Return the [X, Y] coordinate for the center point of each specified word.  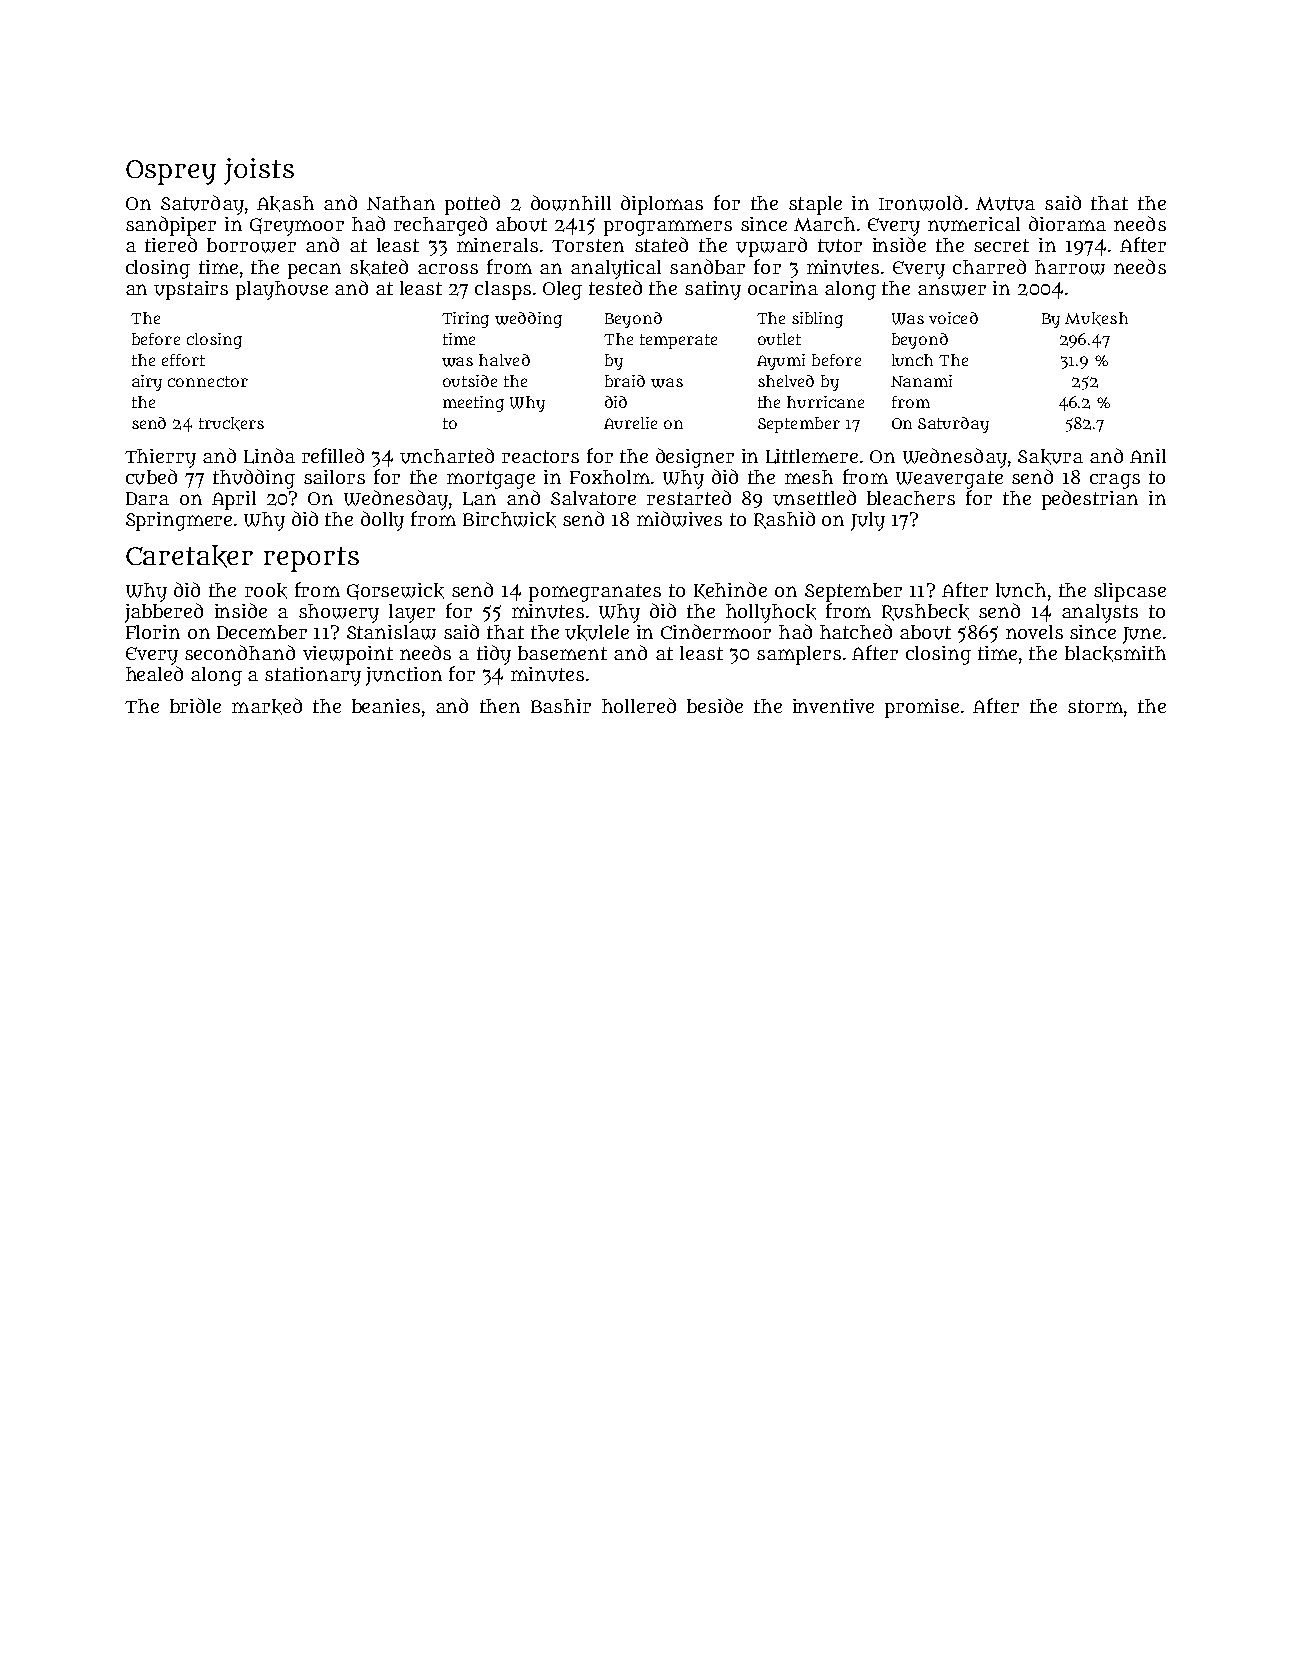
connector [208, 381]
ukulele [597, 633]
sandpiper [171, 226]
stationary [313, 676]
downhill [571, 203]
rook [266, 591]
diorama [1067, 223]
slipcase [1130, 592]
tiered [171, 244]
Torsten [588, 245]
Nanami [921, 381]
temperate [678, 341]
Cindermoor [716, 631]
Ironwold [920, 203]
